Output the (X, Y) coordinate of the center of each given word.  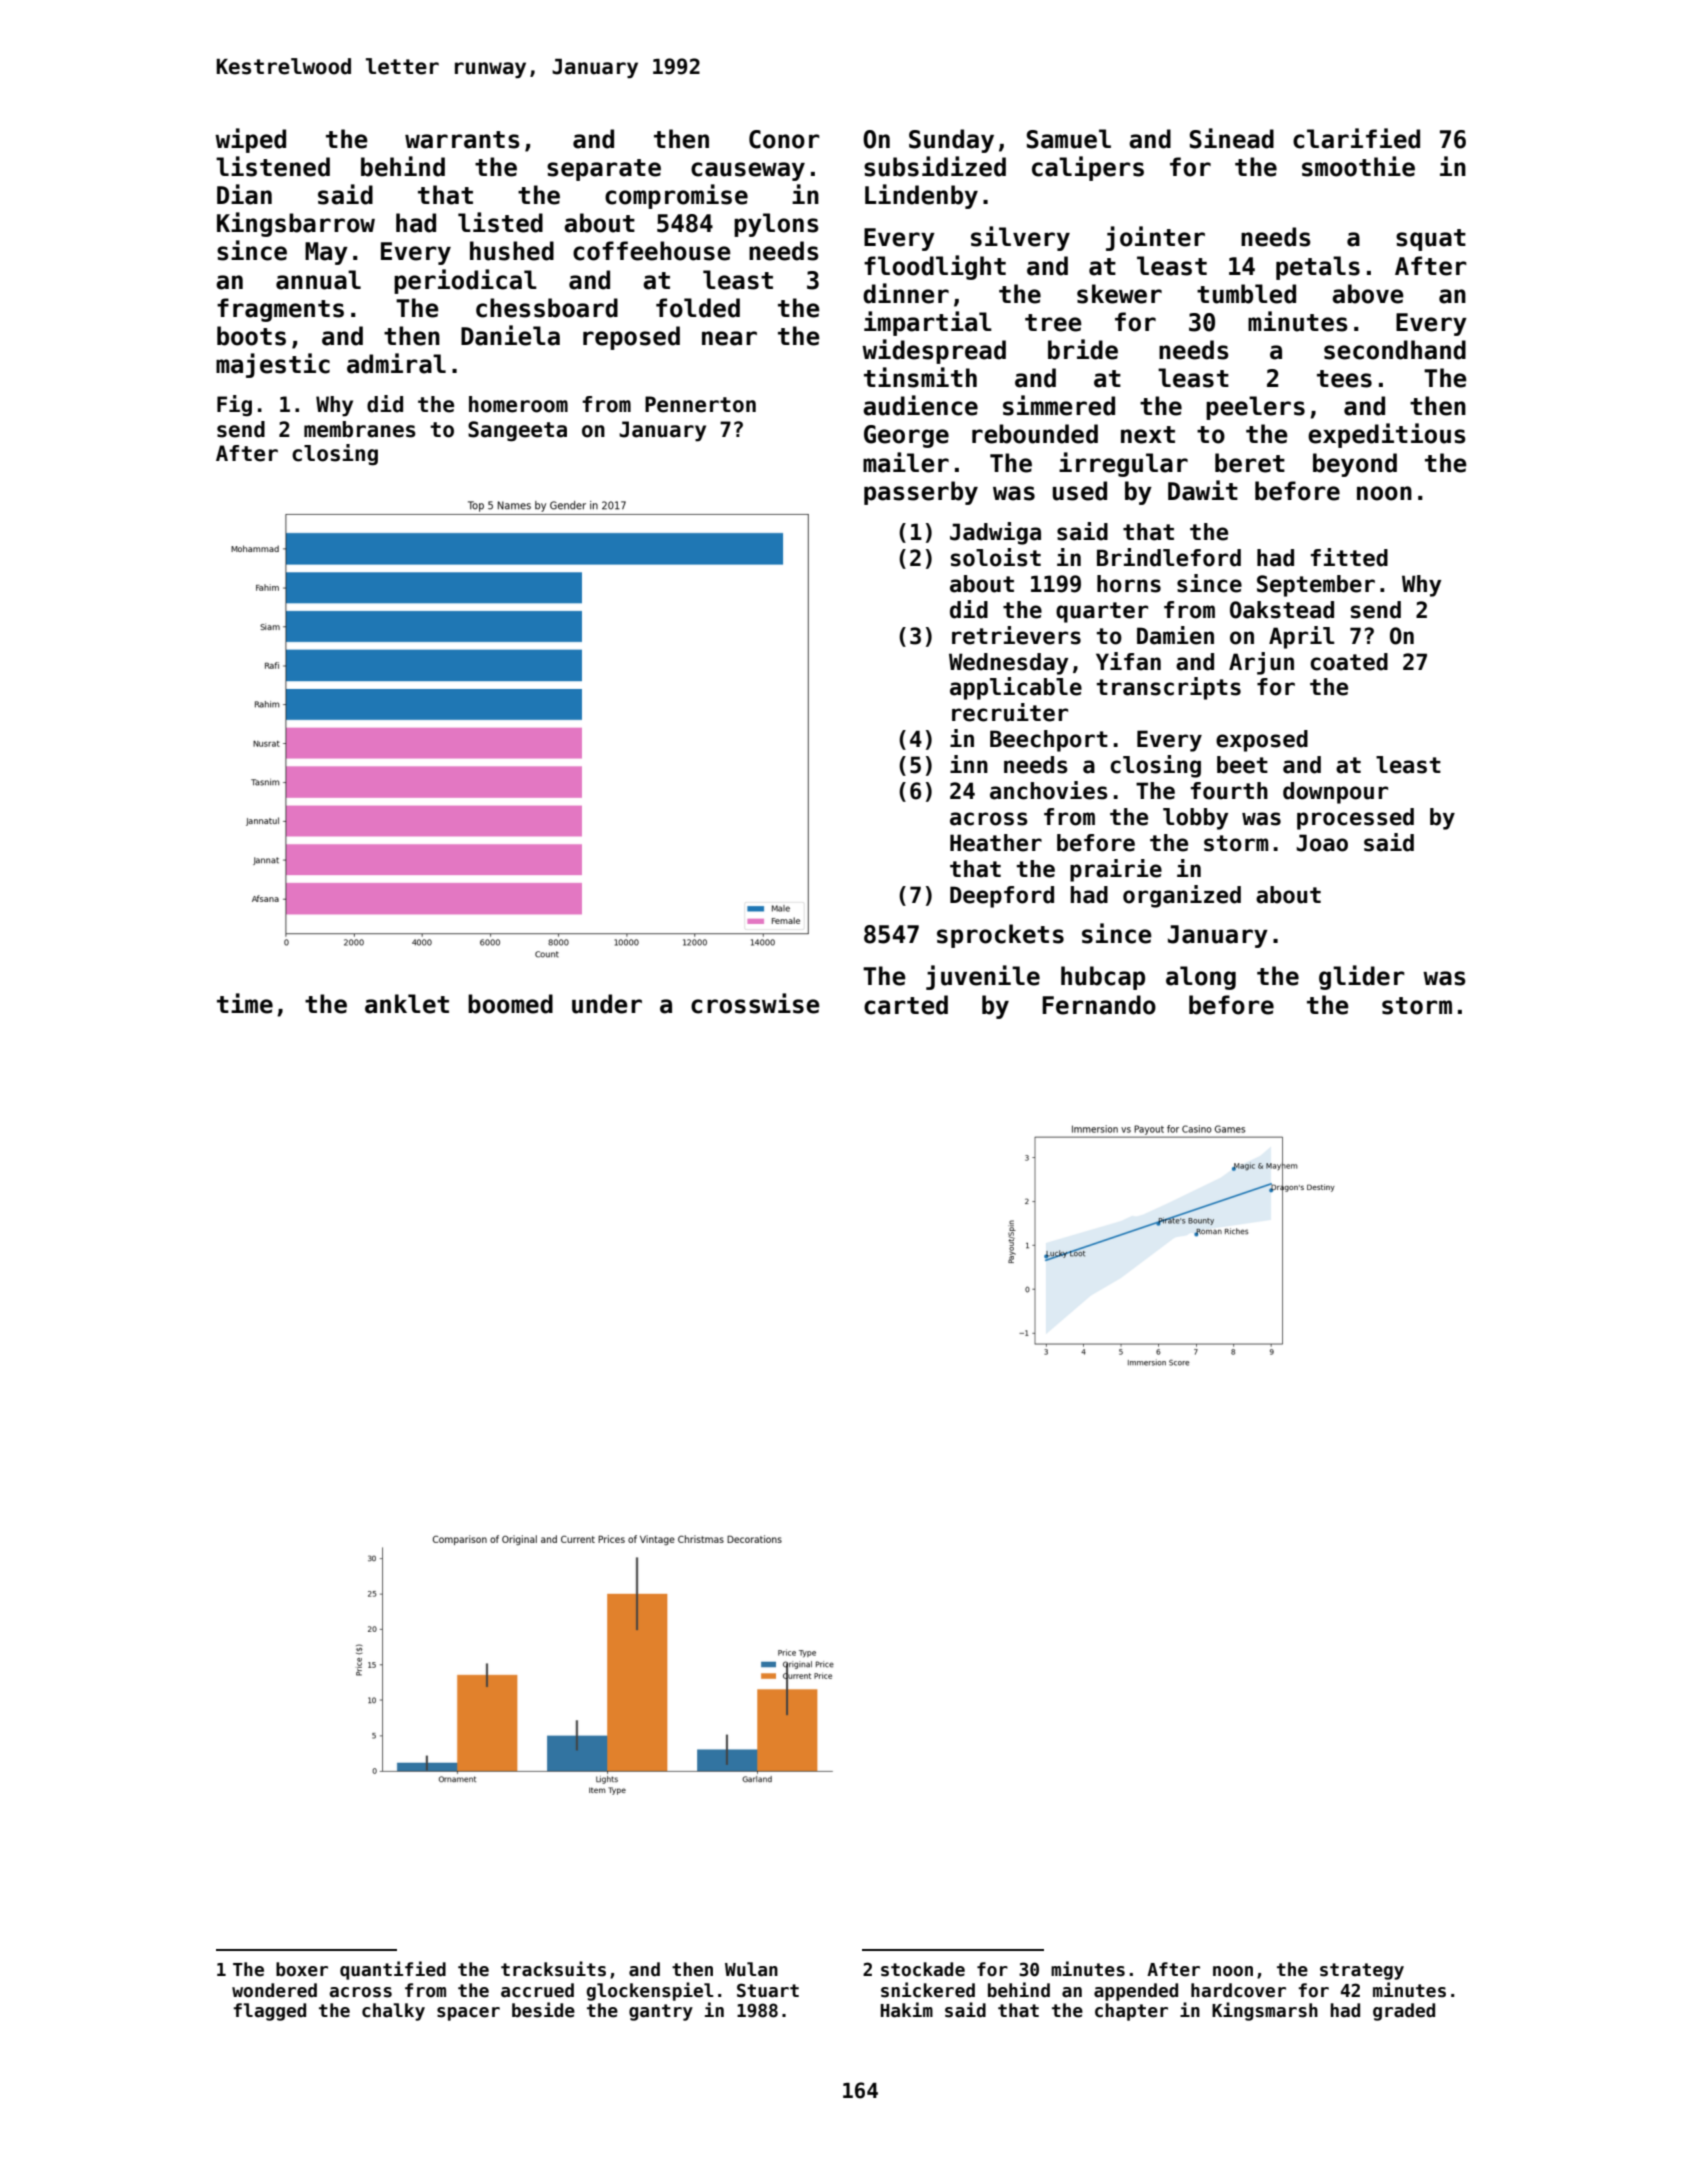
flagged (269, 2012)
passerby (921, 493)
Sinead (1232, 138)
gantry (661, 2012)
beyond (1355, 465)
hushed (512, 251)
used (1080, 491)
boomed (510, 1004)
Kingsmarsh (1265, 2011)
